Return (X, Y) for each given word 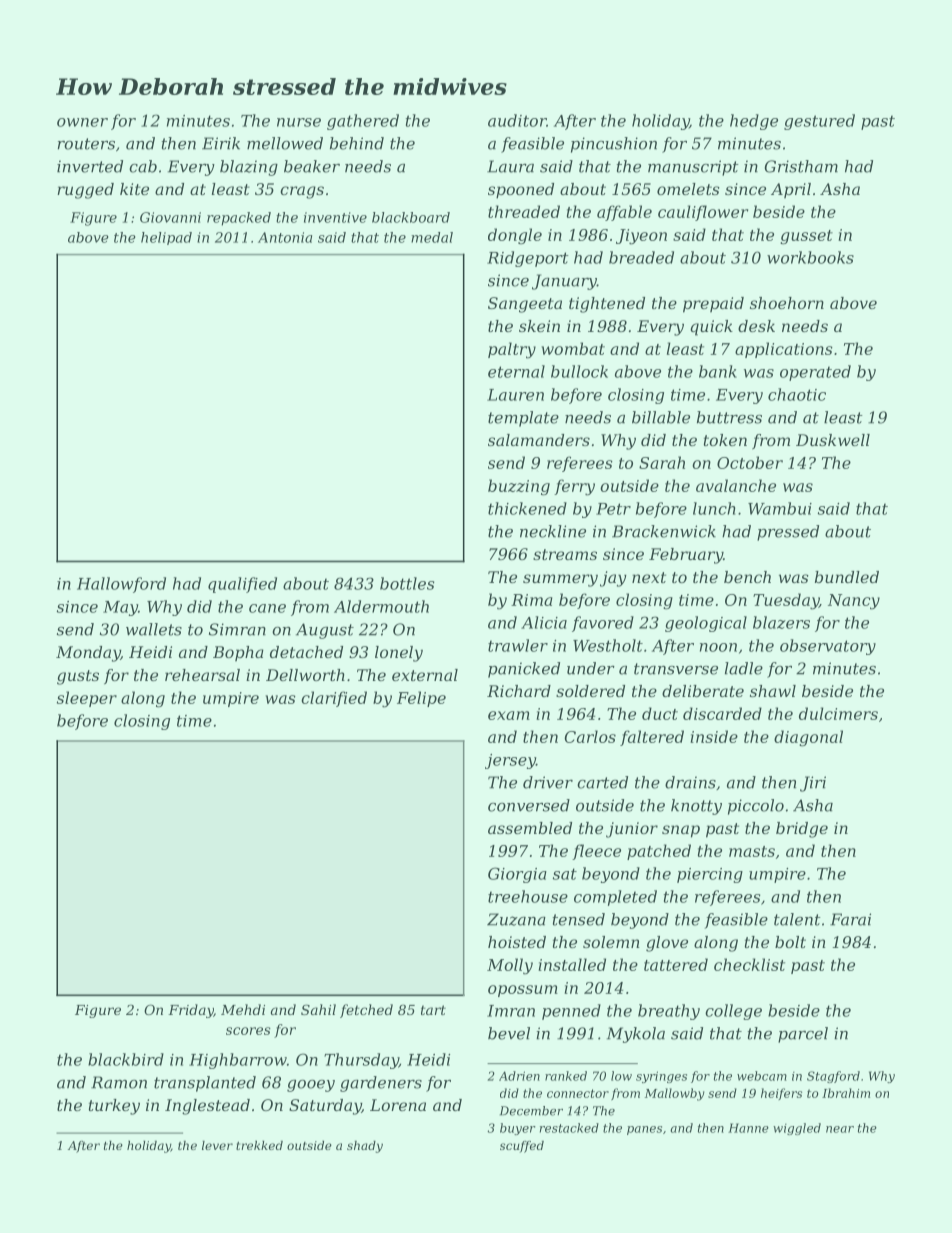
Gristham (801, 166)
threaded (524, 211)
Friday (191, 1011)
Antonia (285, 237)
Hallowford (121, 585)
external (425, 675)
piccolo (756, 807)
